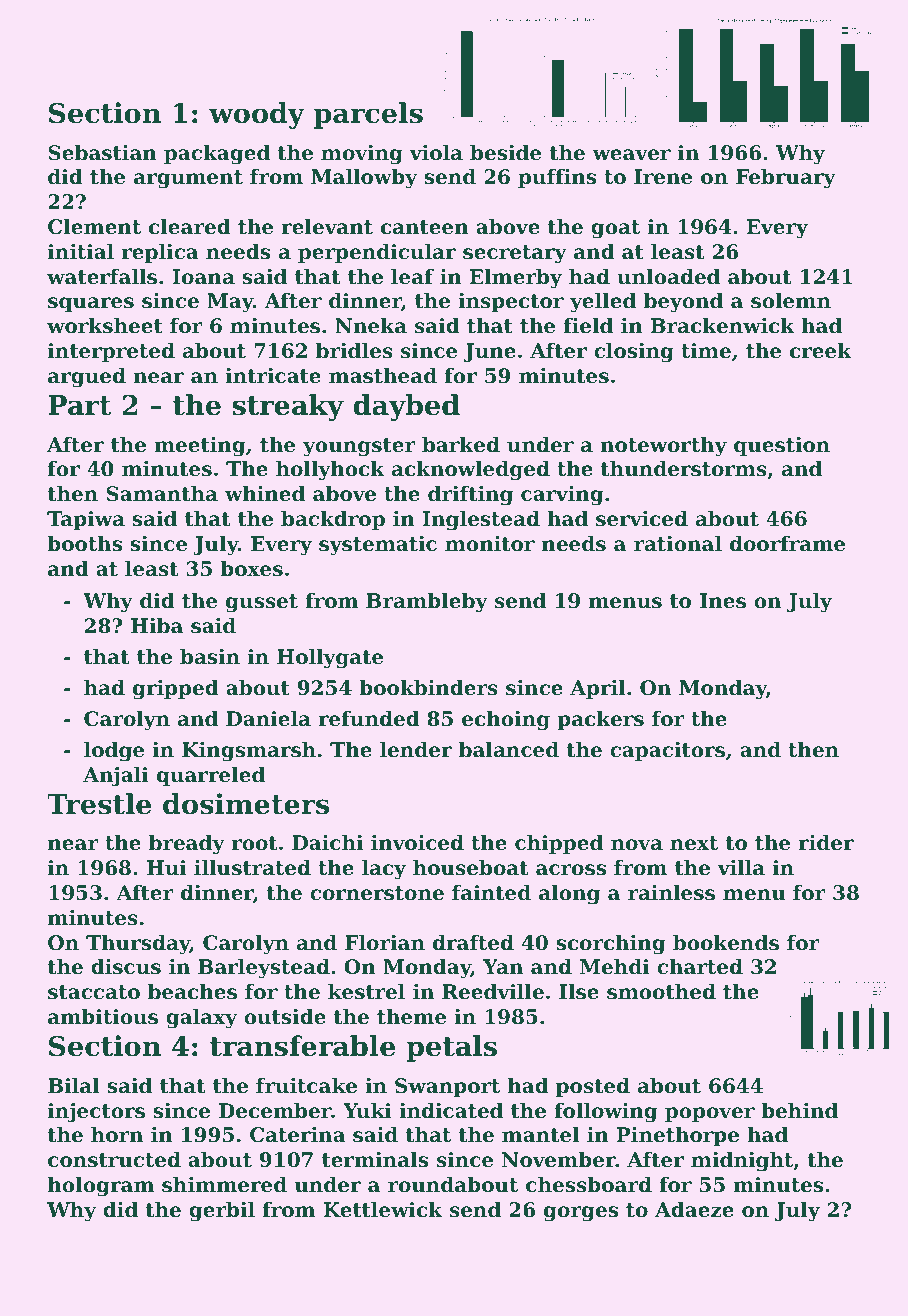  I want to click on gusset, so click(262, 603).
